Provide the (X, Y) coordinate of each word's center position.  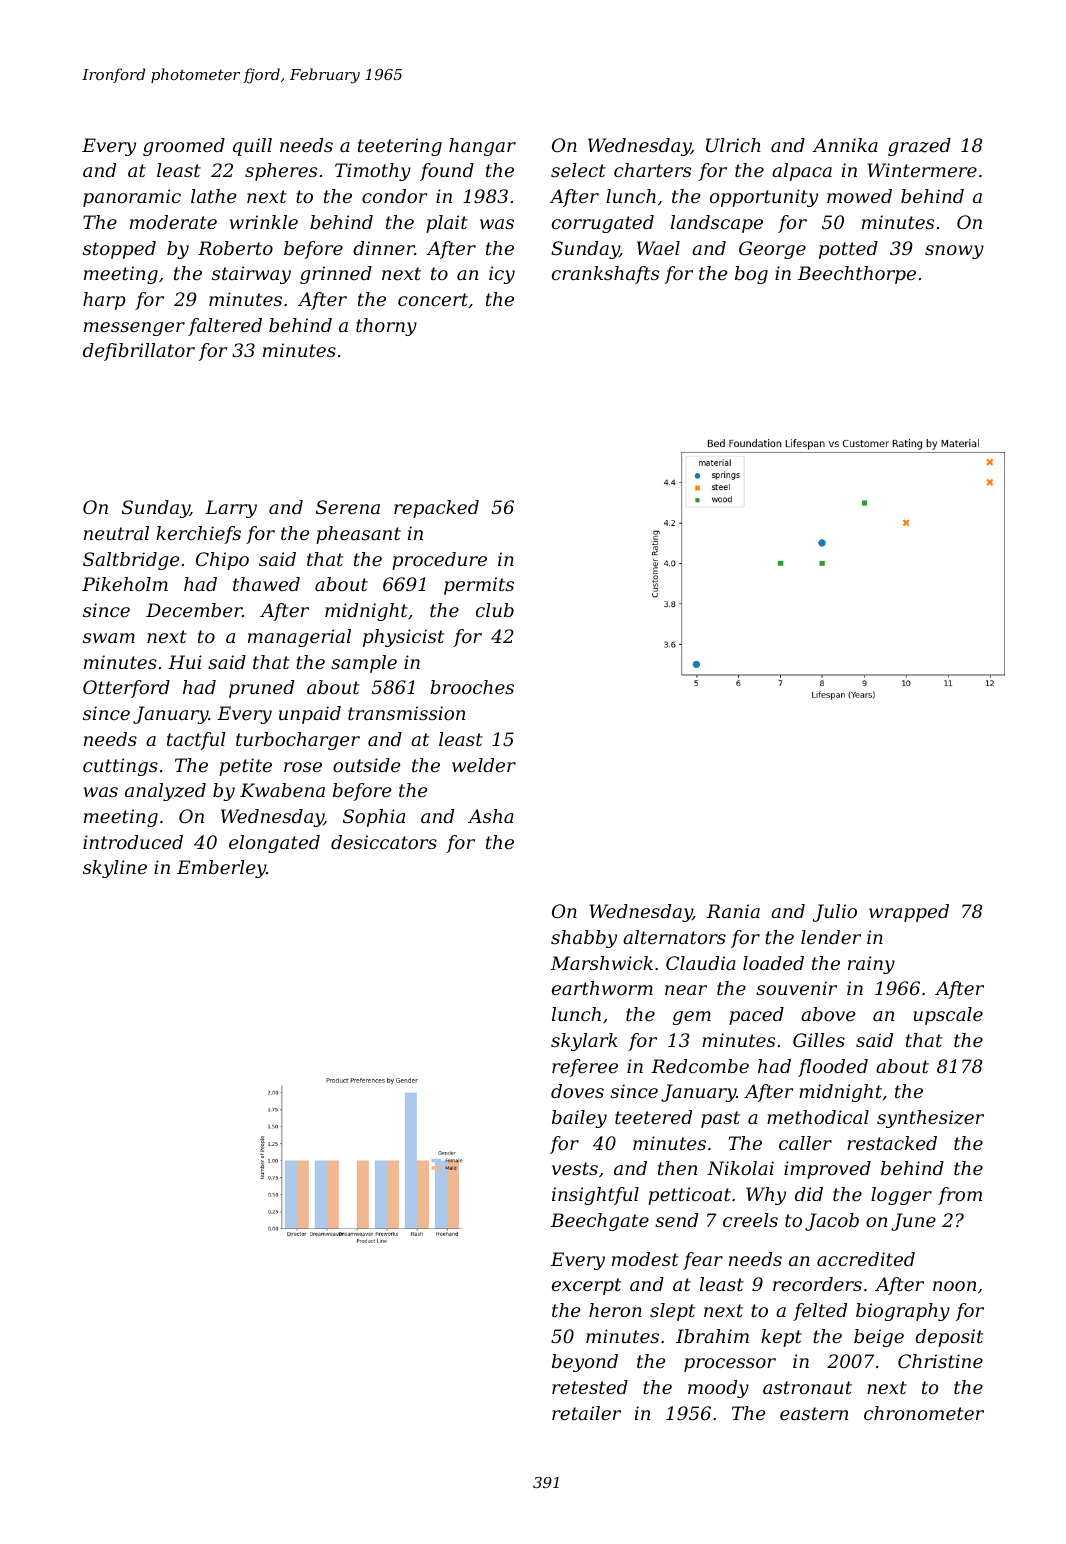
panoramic (132, 198)
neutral (116, 533)
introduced (133, 842)
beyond (585, 1363)
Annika (845, 145)
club (495, 610)
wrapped (909, 913)
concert (433, 299)
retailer (586, 1413)
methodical (818, 1117)
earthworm (602, 988)
